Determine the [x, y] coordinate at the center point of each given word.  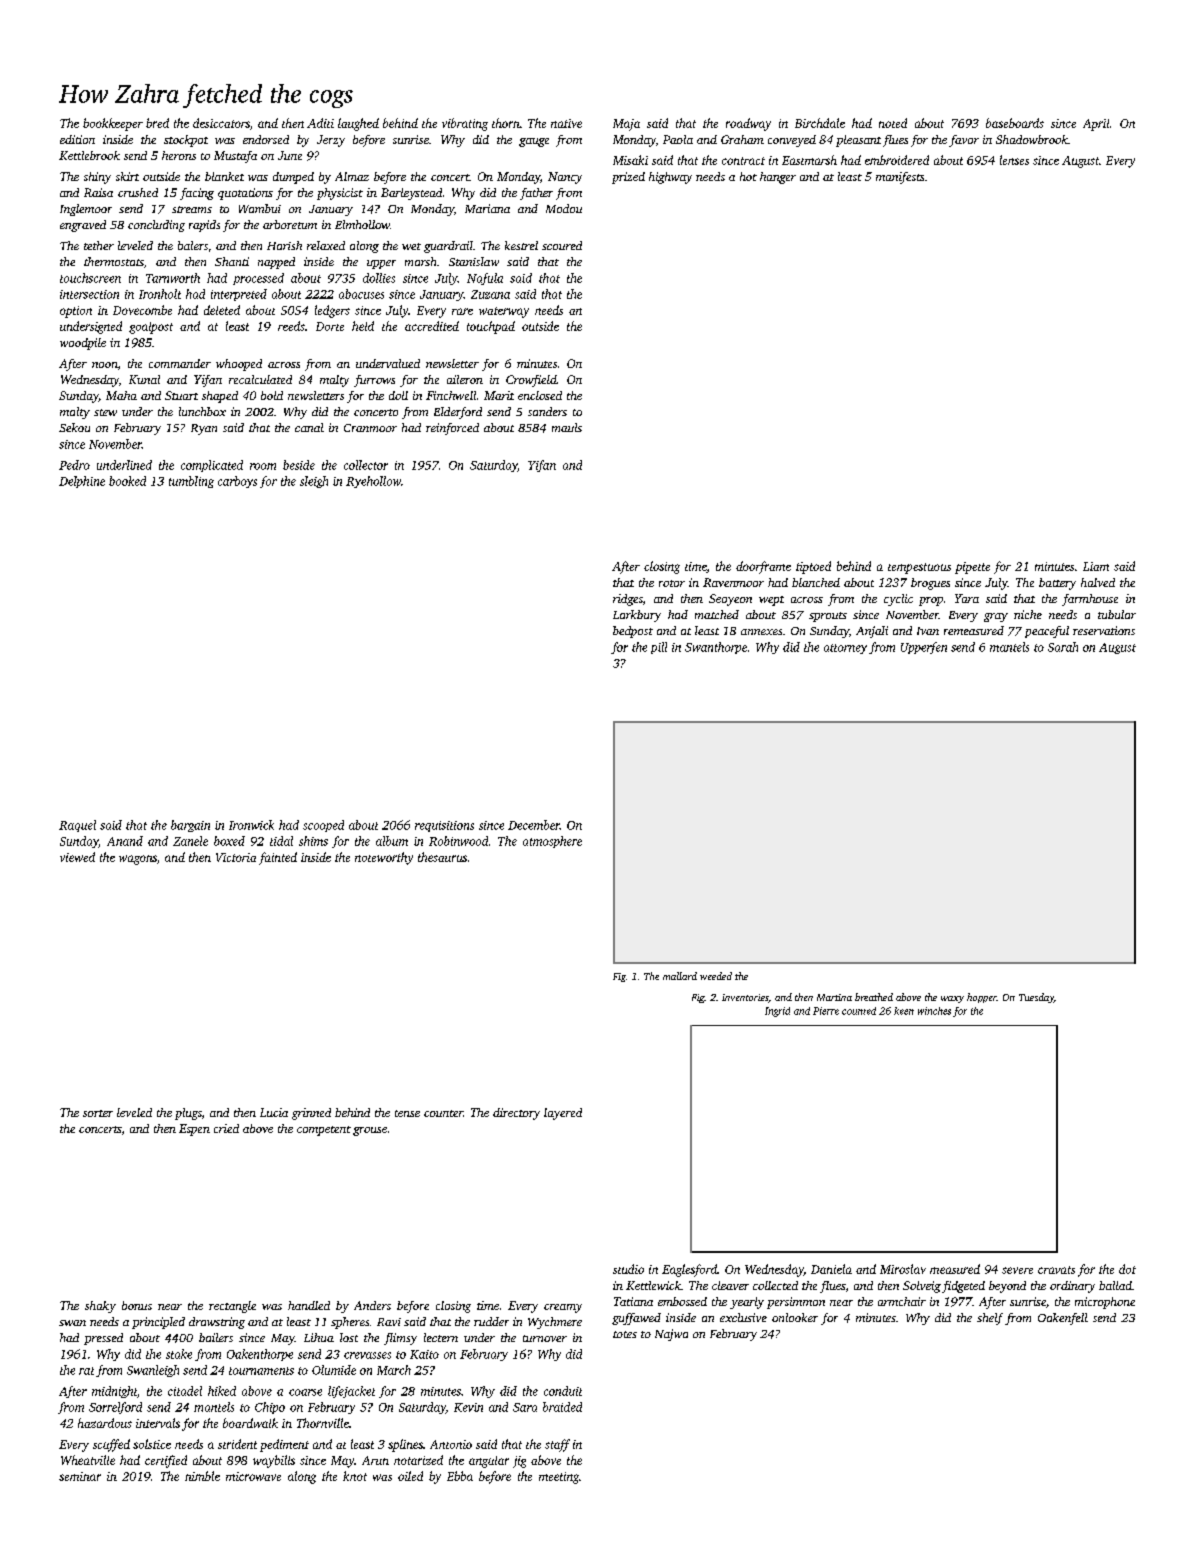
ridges [628, 600]
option [76, 312]
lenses [1014, 160]
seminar [80, 1476]
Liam [1096, 566]
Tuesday [1036, 998]
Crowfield [531, 381]
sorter [98, 1113]
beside [299, 465]
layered [563, 1114]
